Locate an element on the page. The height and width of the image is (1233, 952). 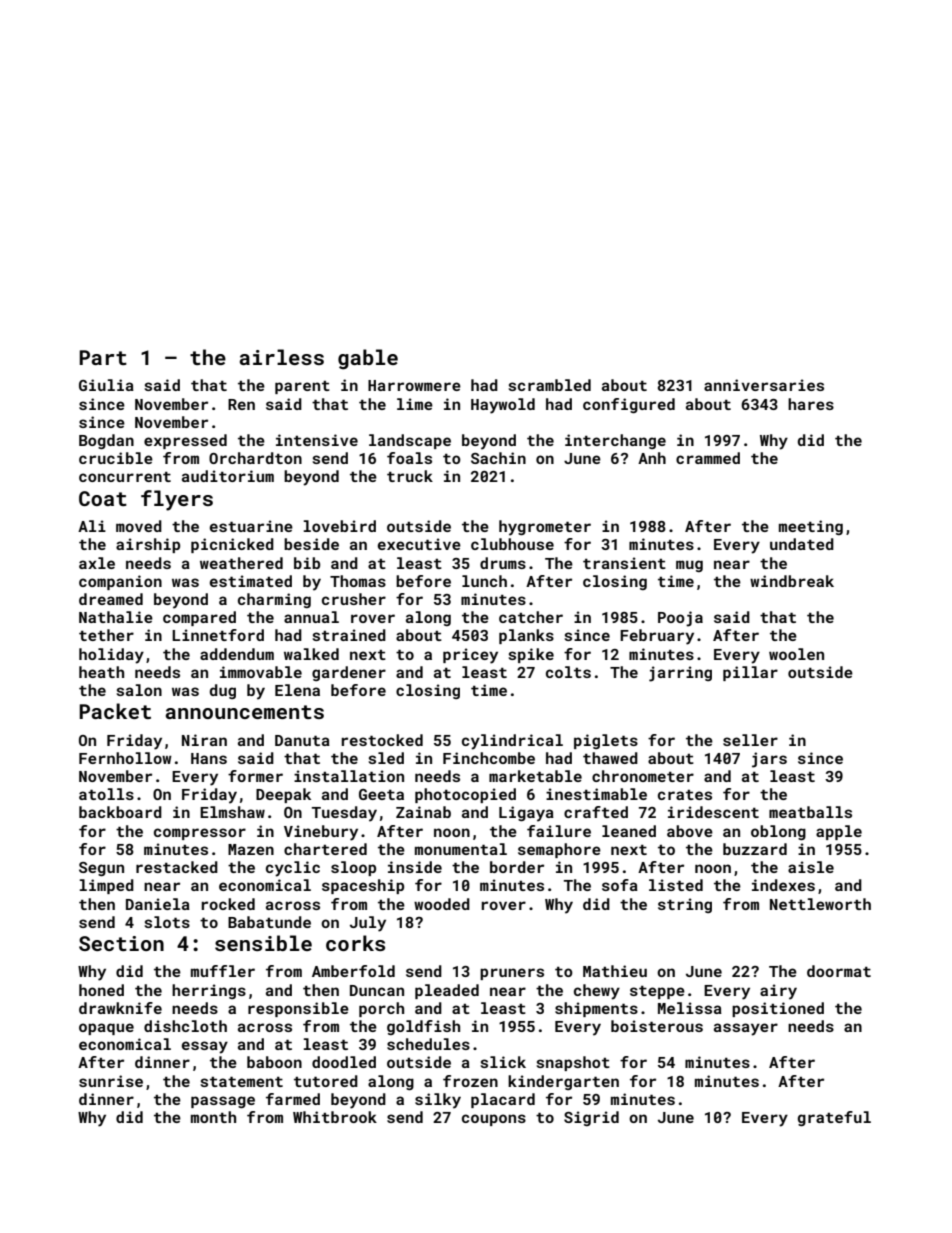
foals is located at coordinates (409, 458).
